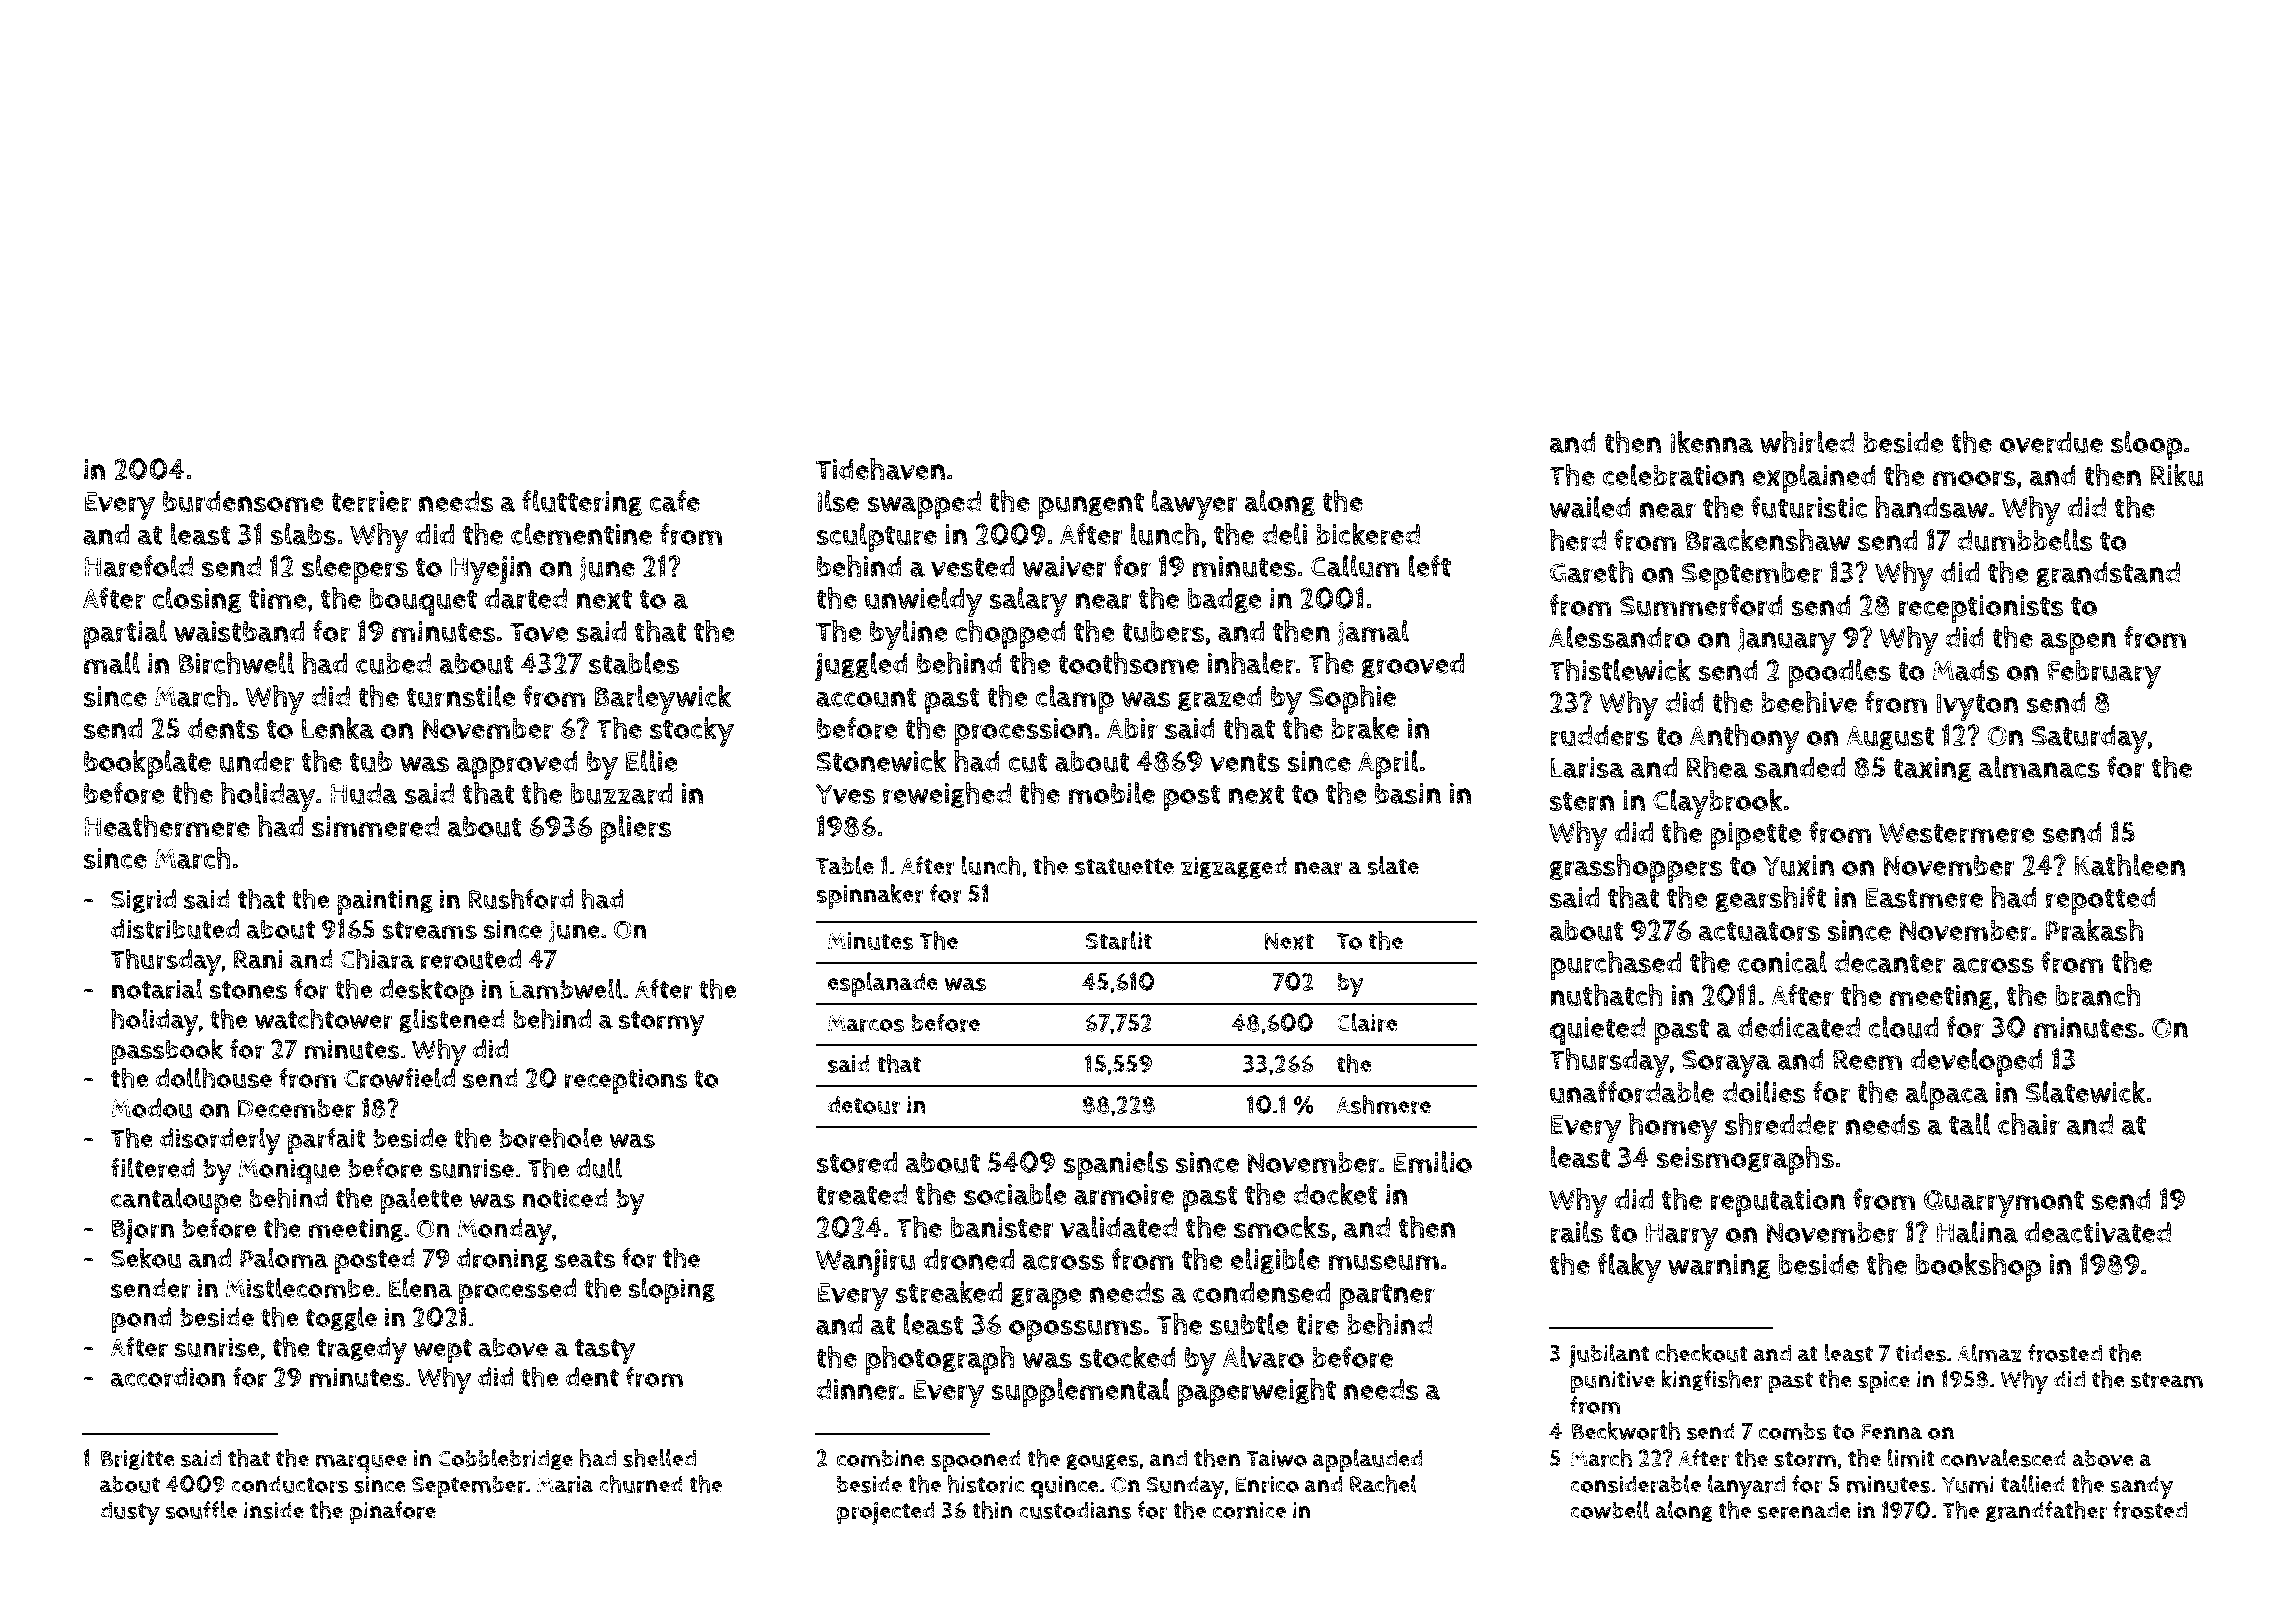 Image resolution: width=2292 pixels, height=1620 pixels. Describe the element at coordinates (1111, 793) in the screenshot. I see `mobile` at that location.
